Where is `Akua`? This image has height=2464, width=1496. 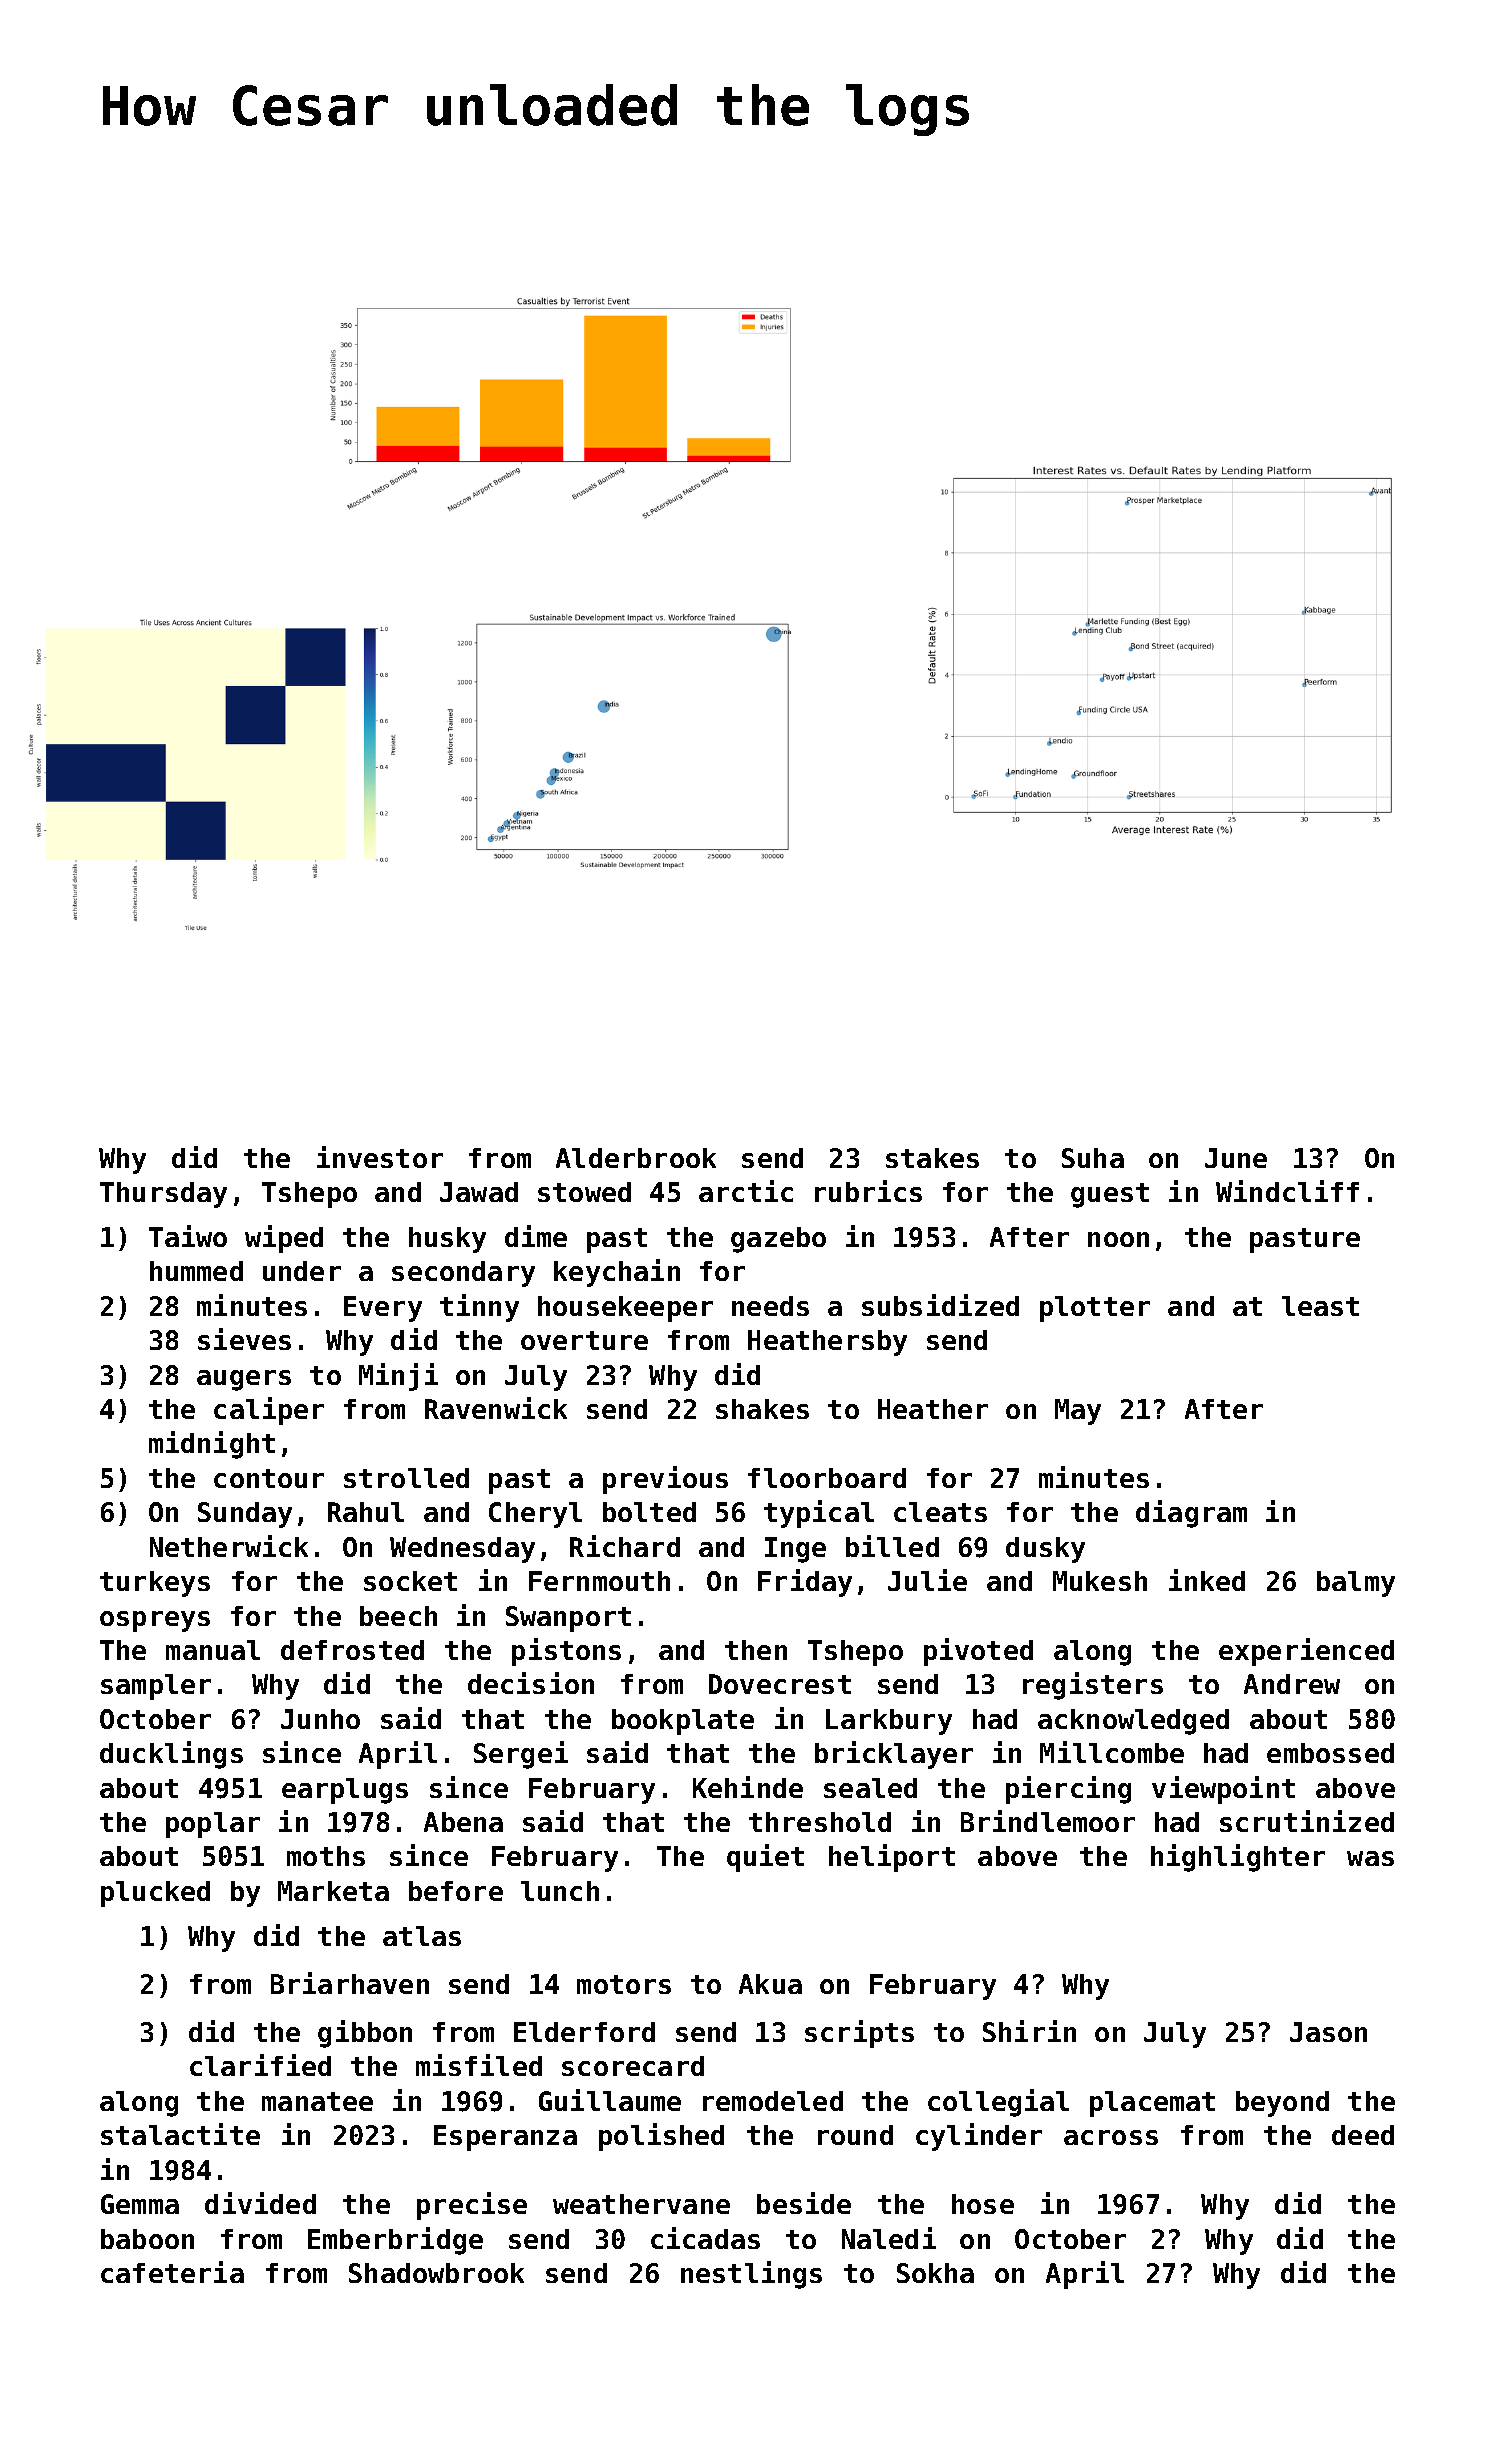
Akua is located at coordinates (770, 1984).
